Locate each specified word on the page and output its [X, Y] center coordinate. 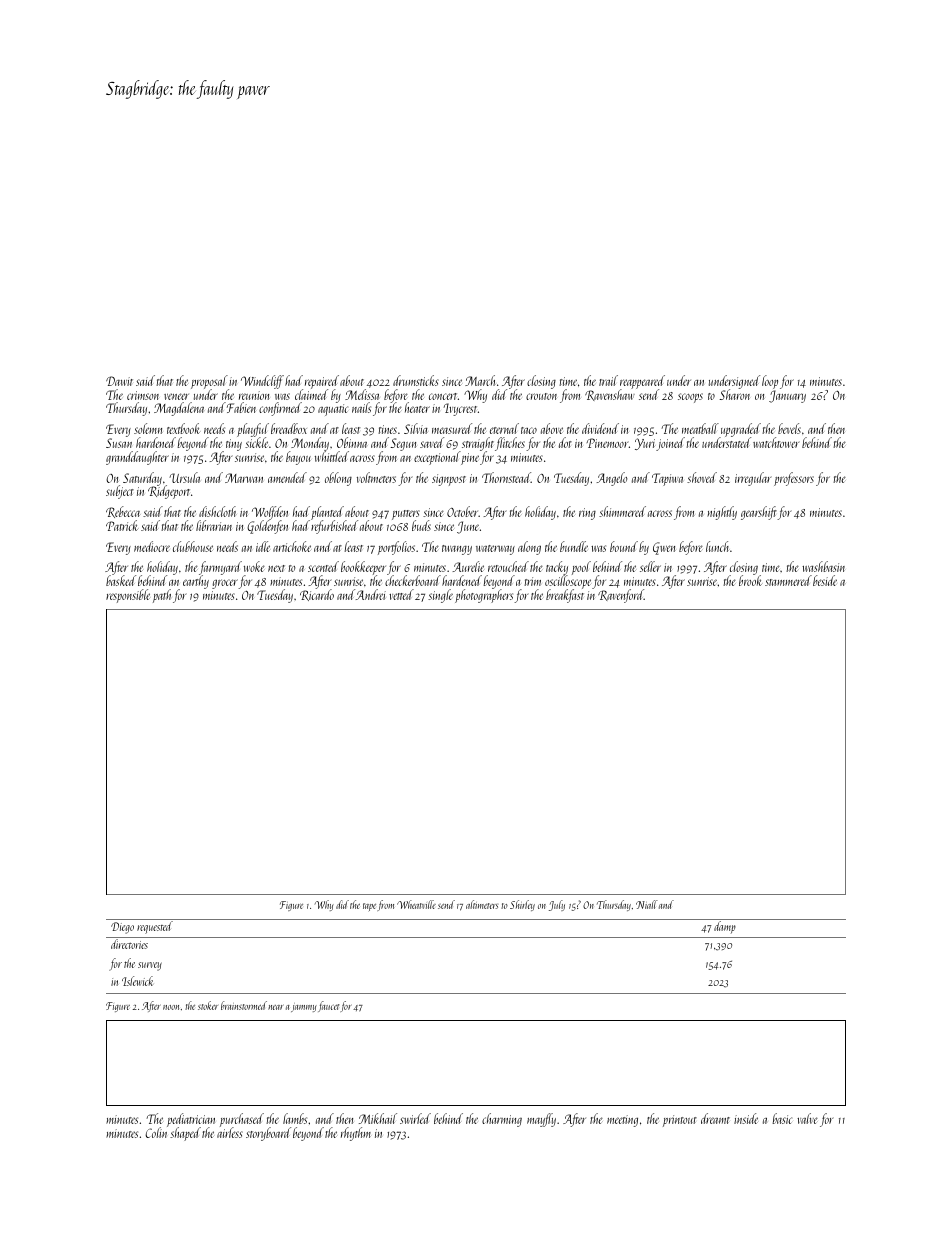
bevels [789, 428]
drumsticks [416, 380]
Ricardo [317, 595]
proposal [210, 382]
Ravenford [621, 596]
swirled [415, 1118]
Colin [156, 1133]
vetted [401, 594]
